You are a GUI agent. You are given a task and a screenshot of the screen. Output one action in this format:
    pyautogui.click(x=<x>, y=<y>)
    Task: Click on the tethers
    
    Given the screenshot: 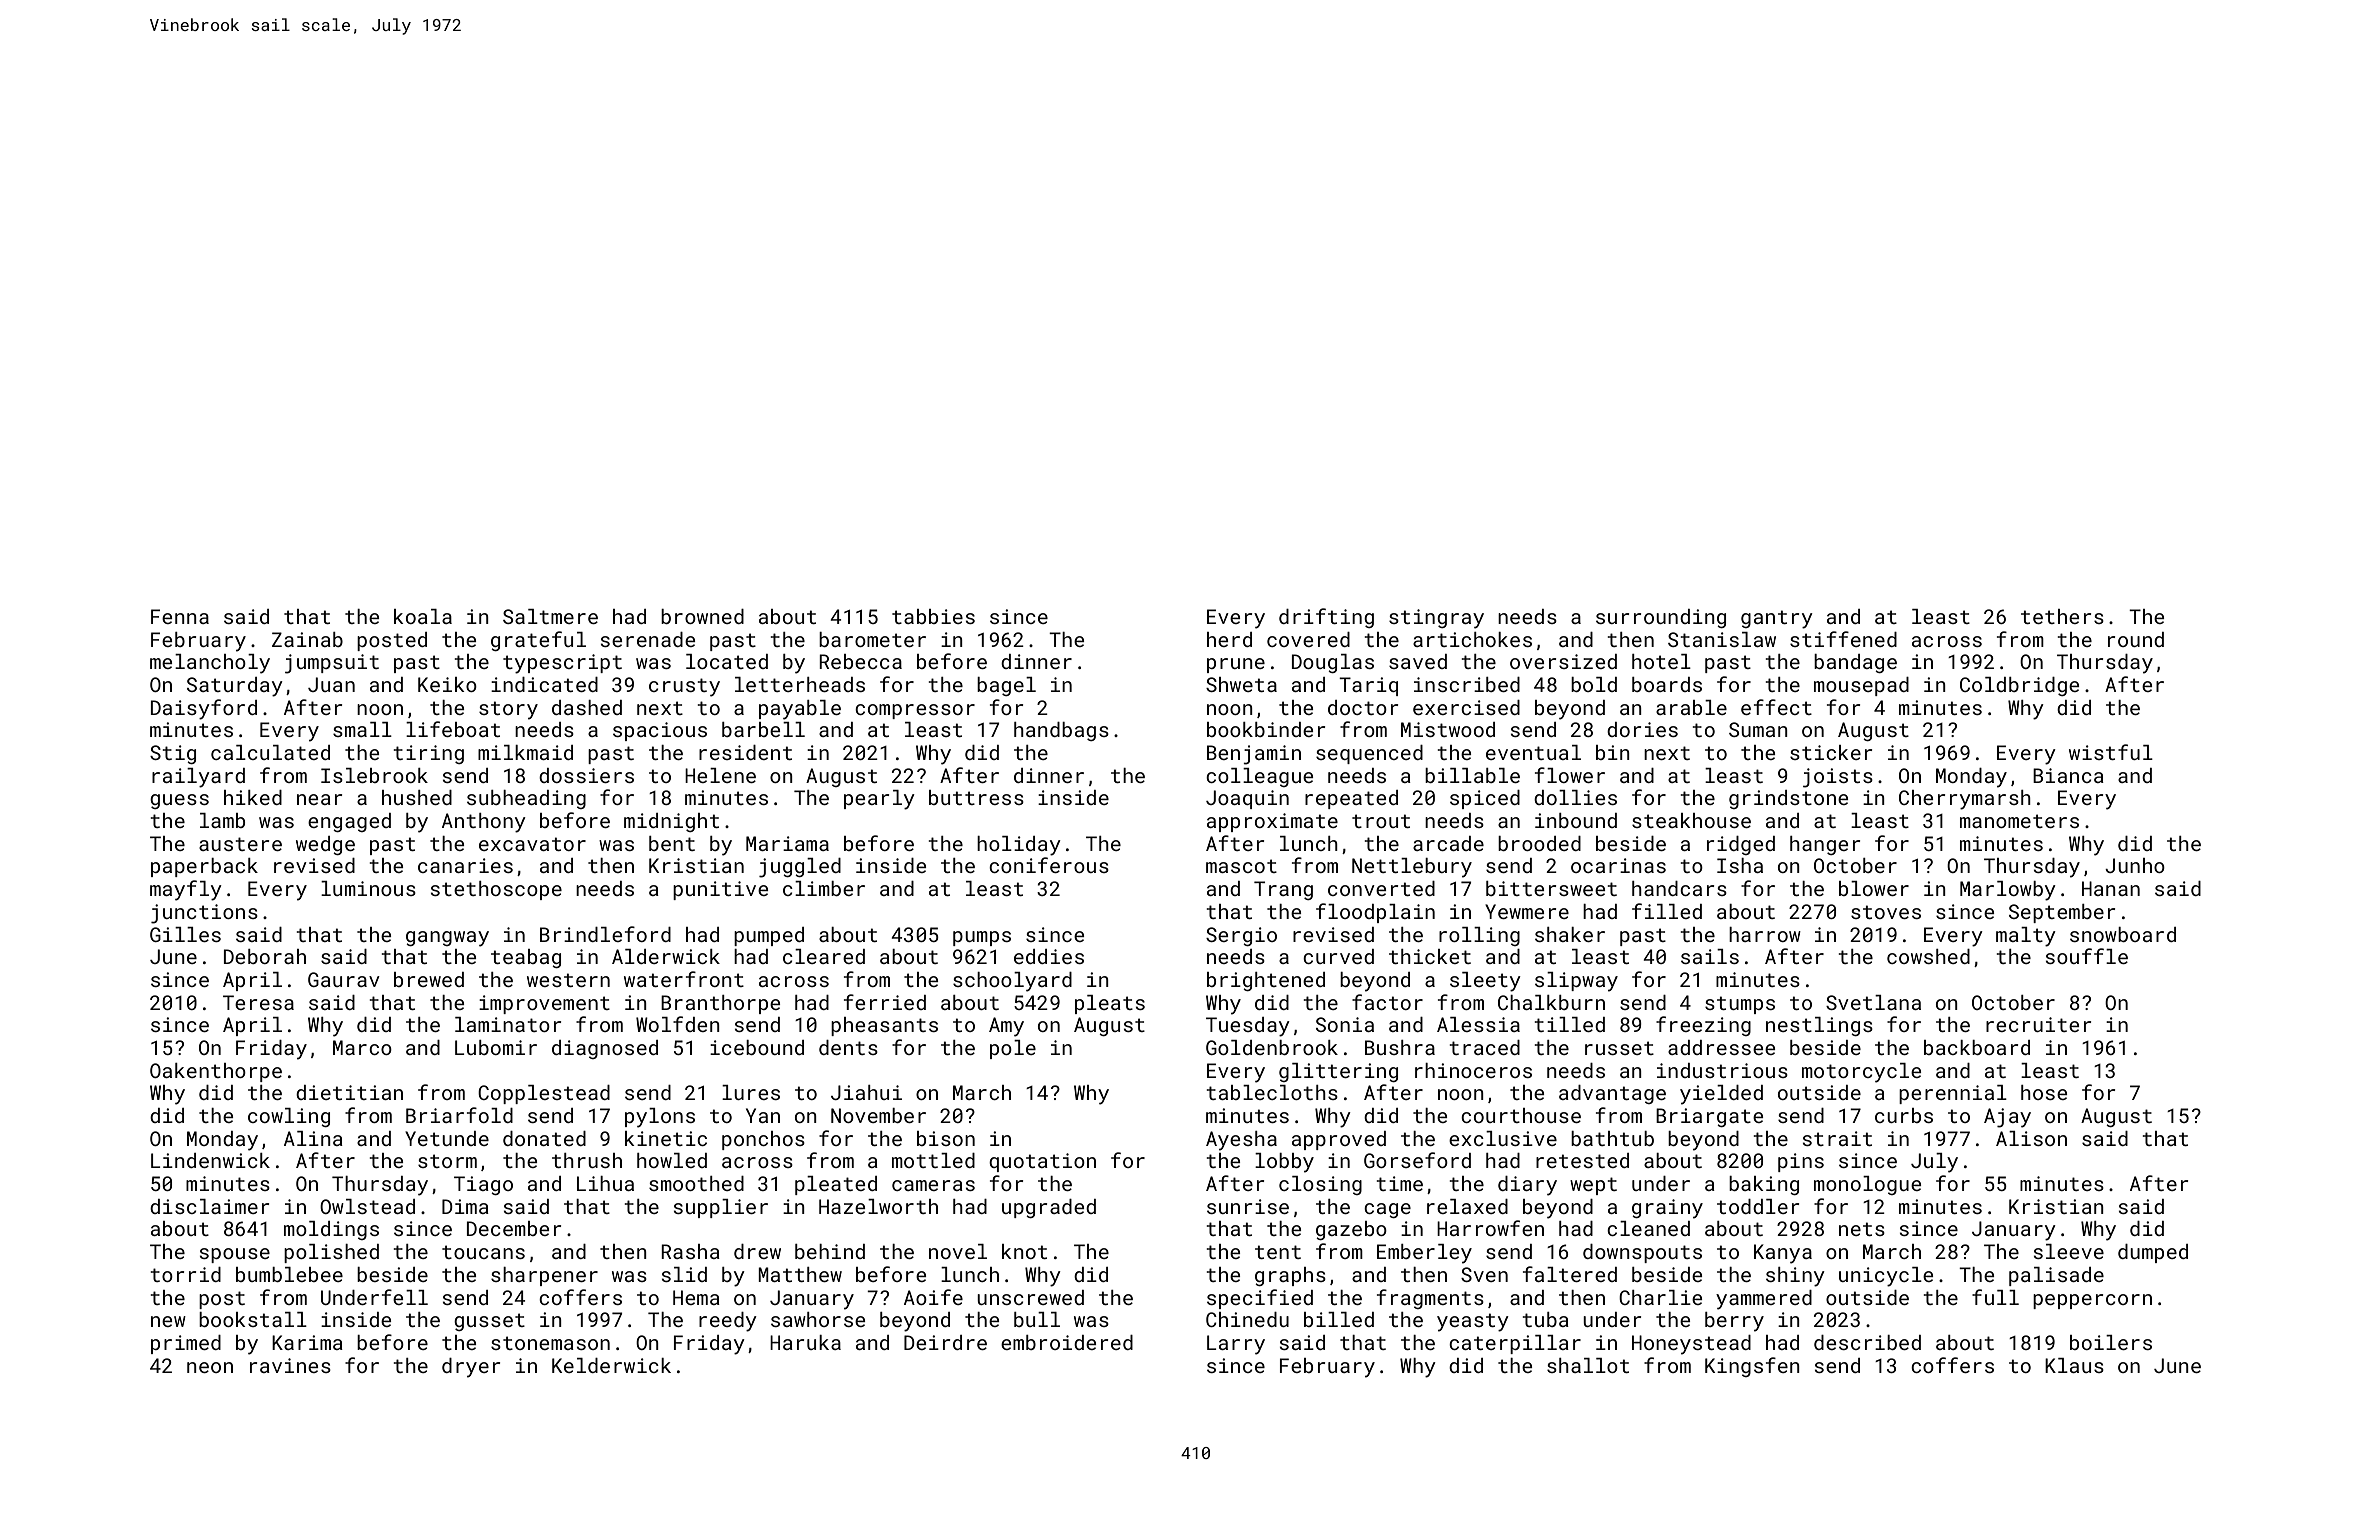 What is the action you would take?
    pyautogui.click(x=2062, y=616)
